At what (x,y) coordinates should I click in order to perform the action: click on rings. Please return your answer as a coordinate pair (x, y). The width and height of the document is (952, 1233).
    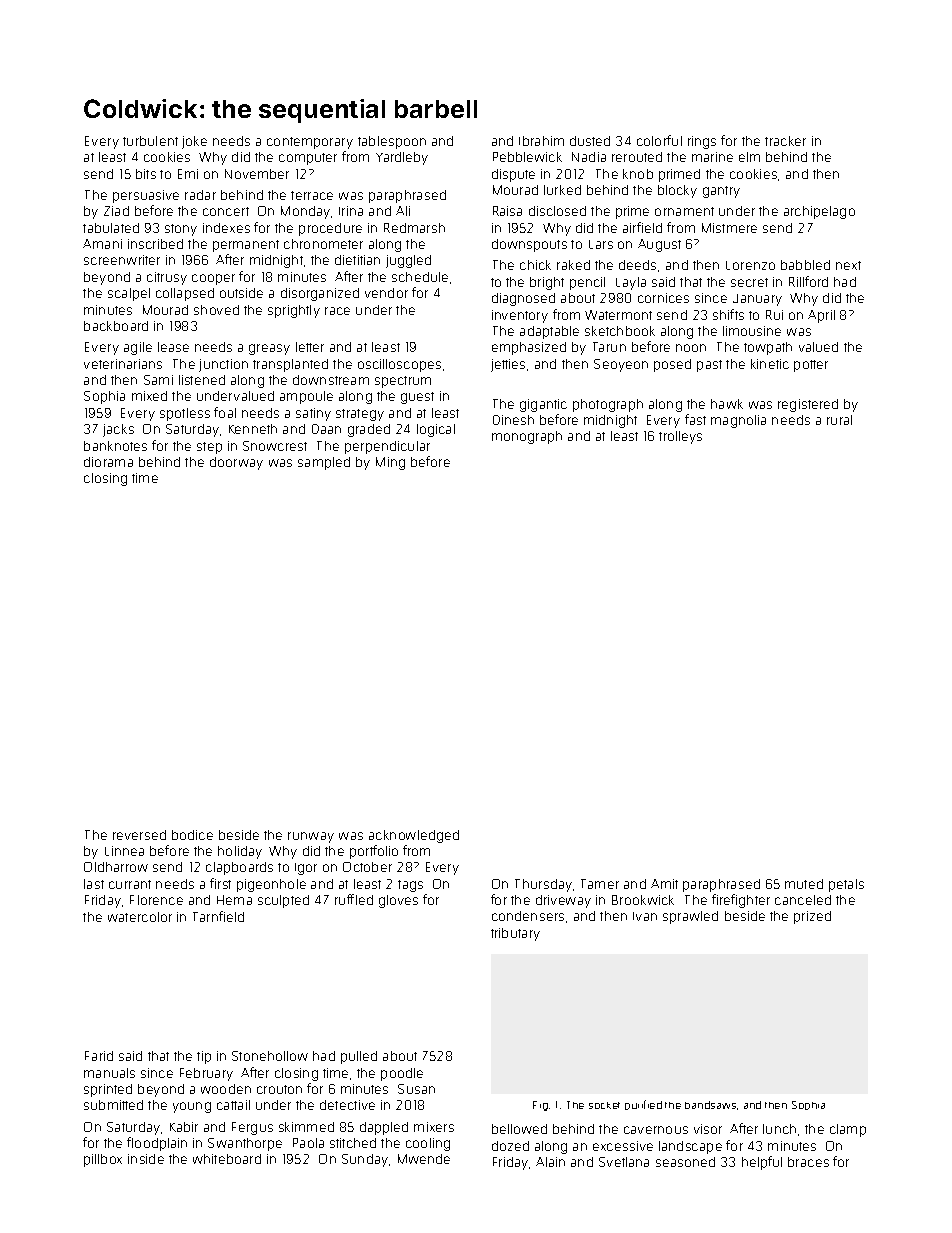
    Looking at the image, I should click on (702, 142).
